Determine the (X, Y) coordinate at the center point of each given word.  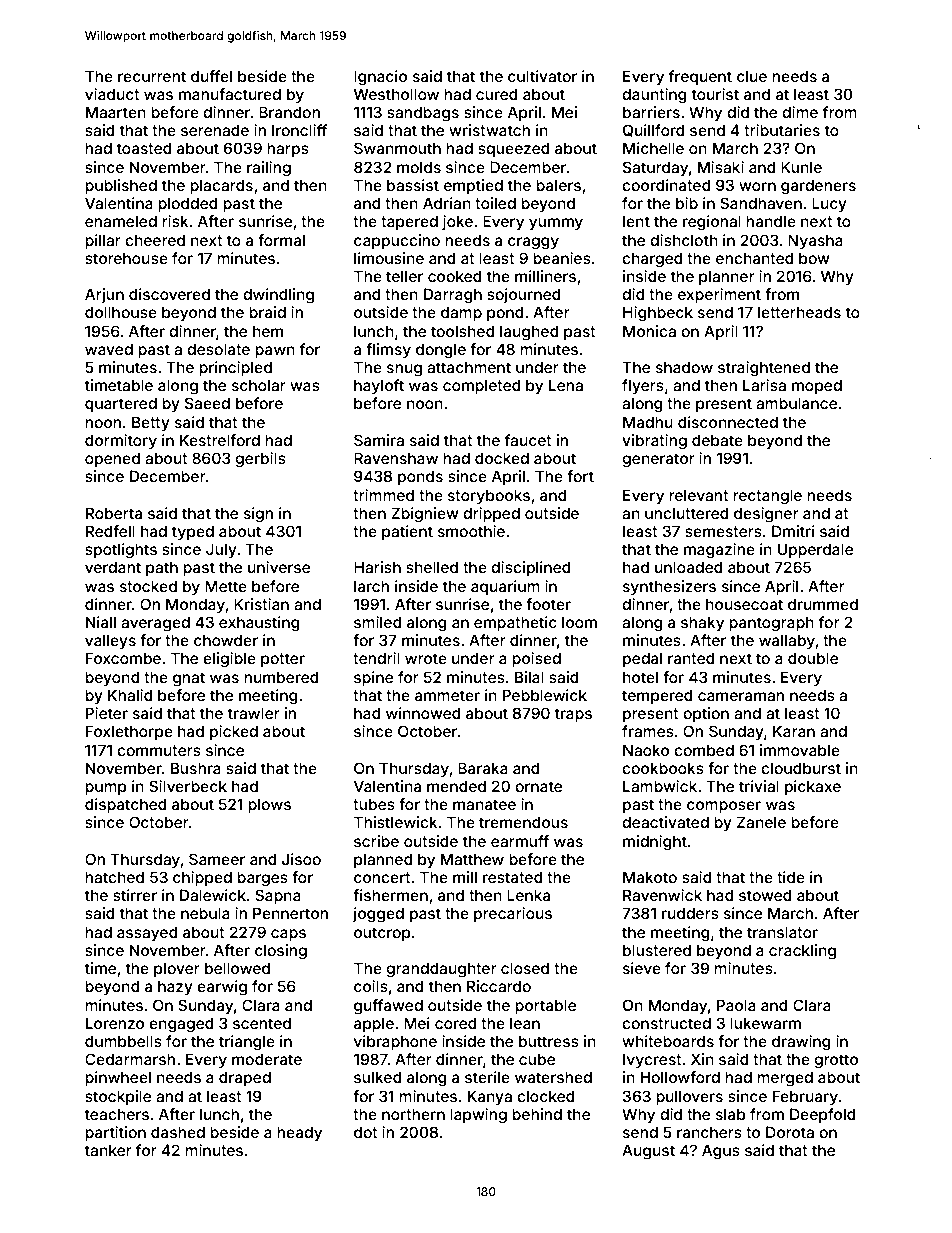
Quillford (653, 130)
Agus (721, 1152)
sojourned (523, 295)
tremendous (523, 822)
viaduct (112, 94)
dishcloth (684, 240)
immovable (800, 750)
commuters (159, 750)
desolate (218, 349)
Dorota (790, 1132)
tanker (108, 1150)
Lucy (829, 204)
